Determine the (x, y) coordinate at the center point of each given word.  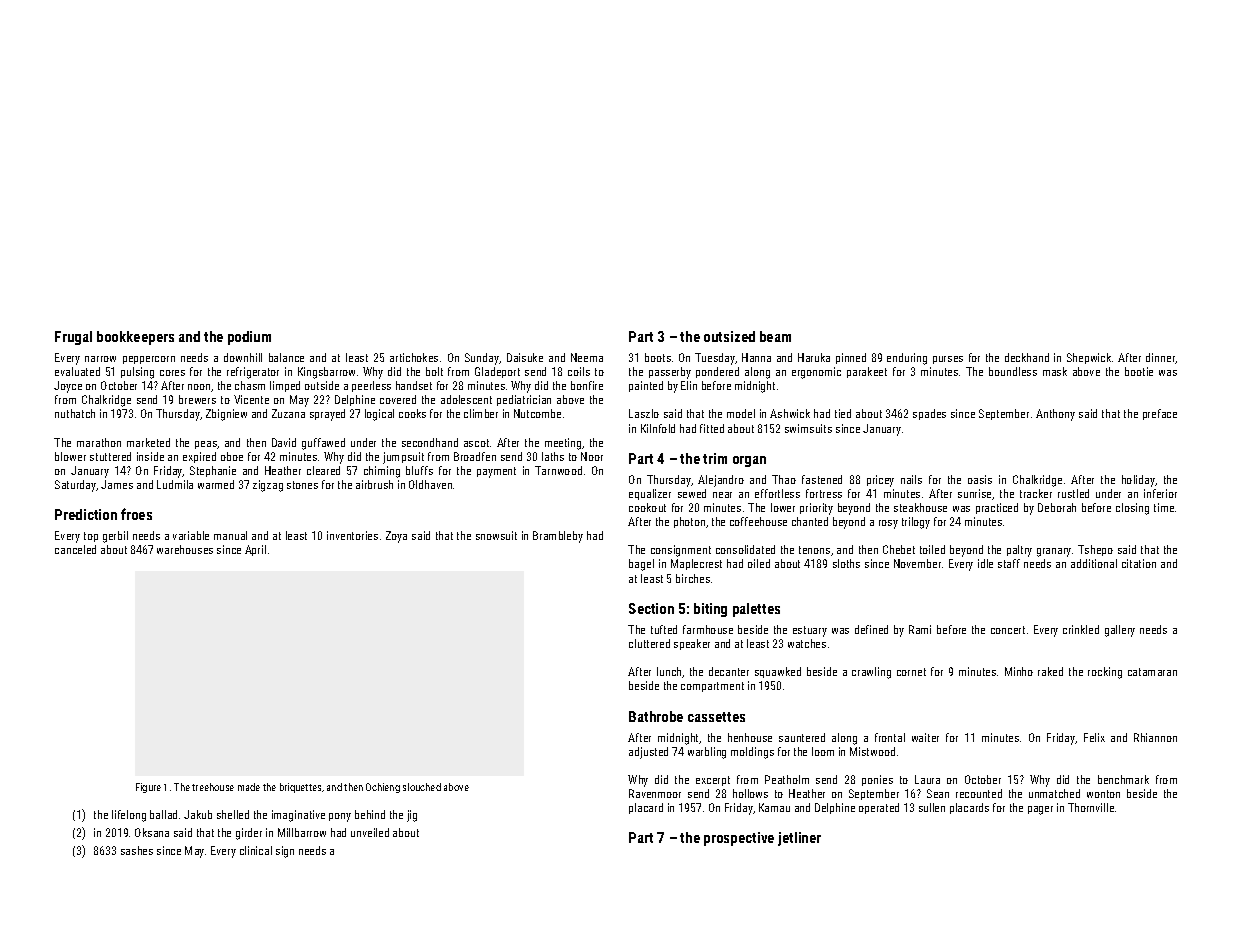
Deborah (1057, 507)
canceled (75, 549)
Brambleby (558, 537)
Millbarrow (302, 832)
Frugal (73, 338)
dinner (1161, 358)
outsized (729, 336)
